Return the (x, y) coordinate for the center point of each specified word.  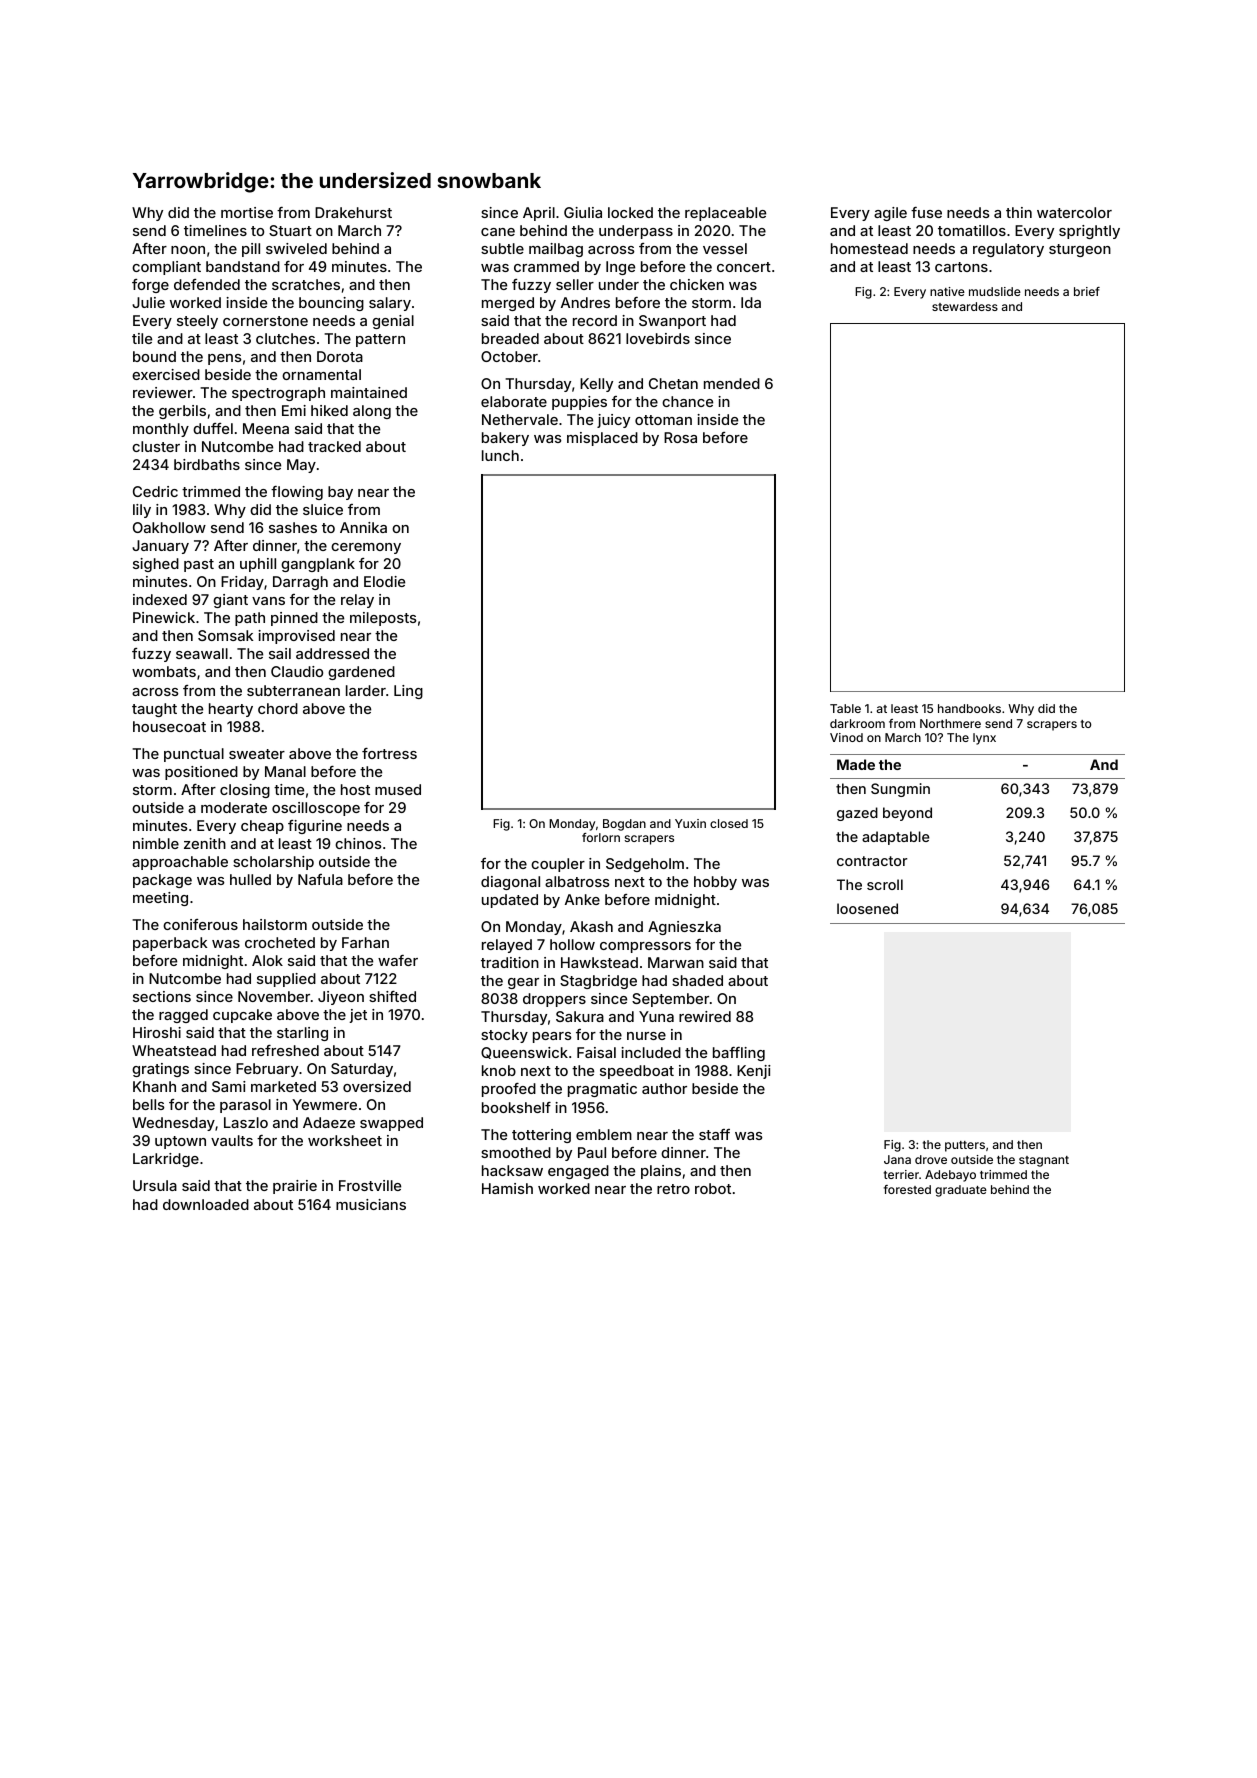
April (539, 214)
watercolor (1074, 212)
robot (713, 1188)
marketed (283, 1086)
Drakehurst (353, 212)
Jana (897, 1159)
